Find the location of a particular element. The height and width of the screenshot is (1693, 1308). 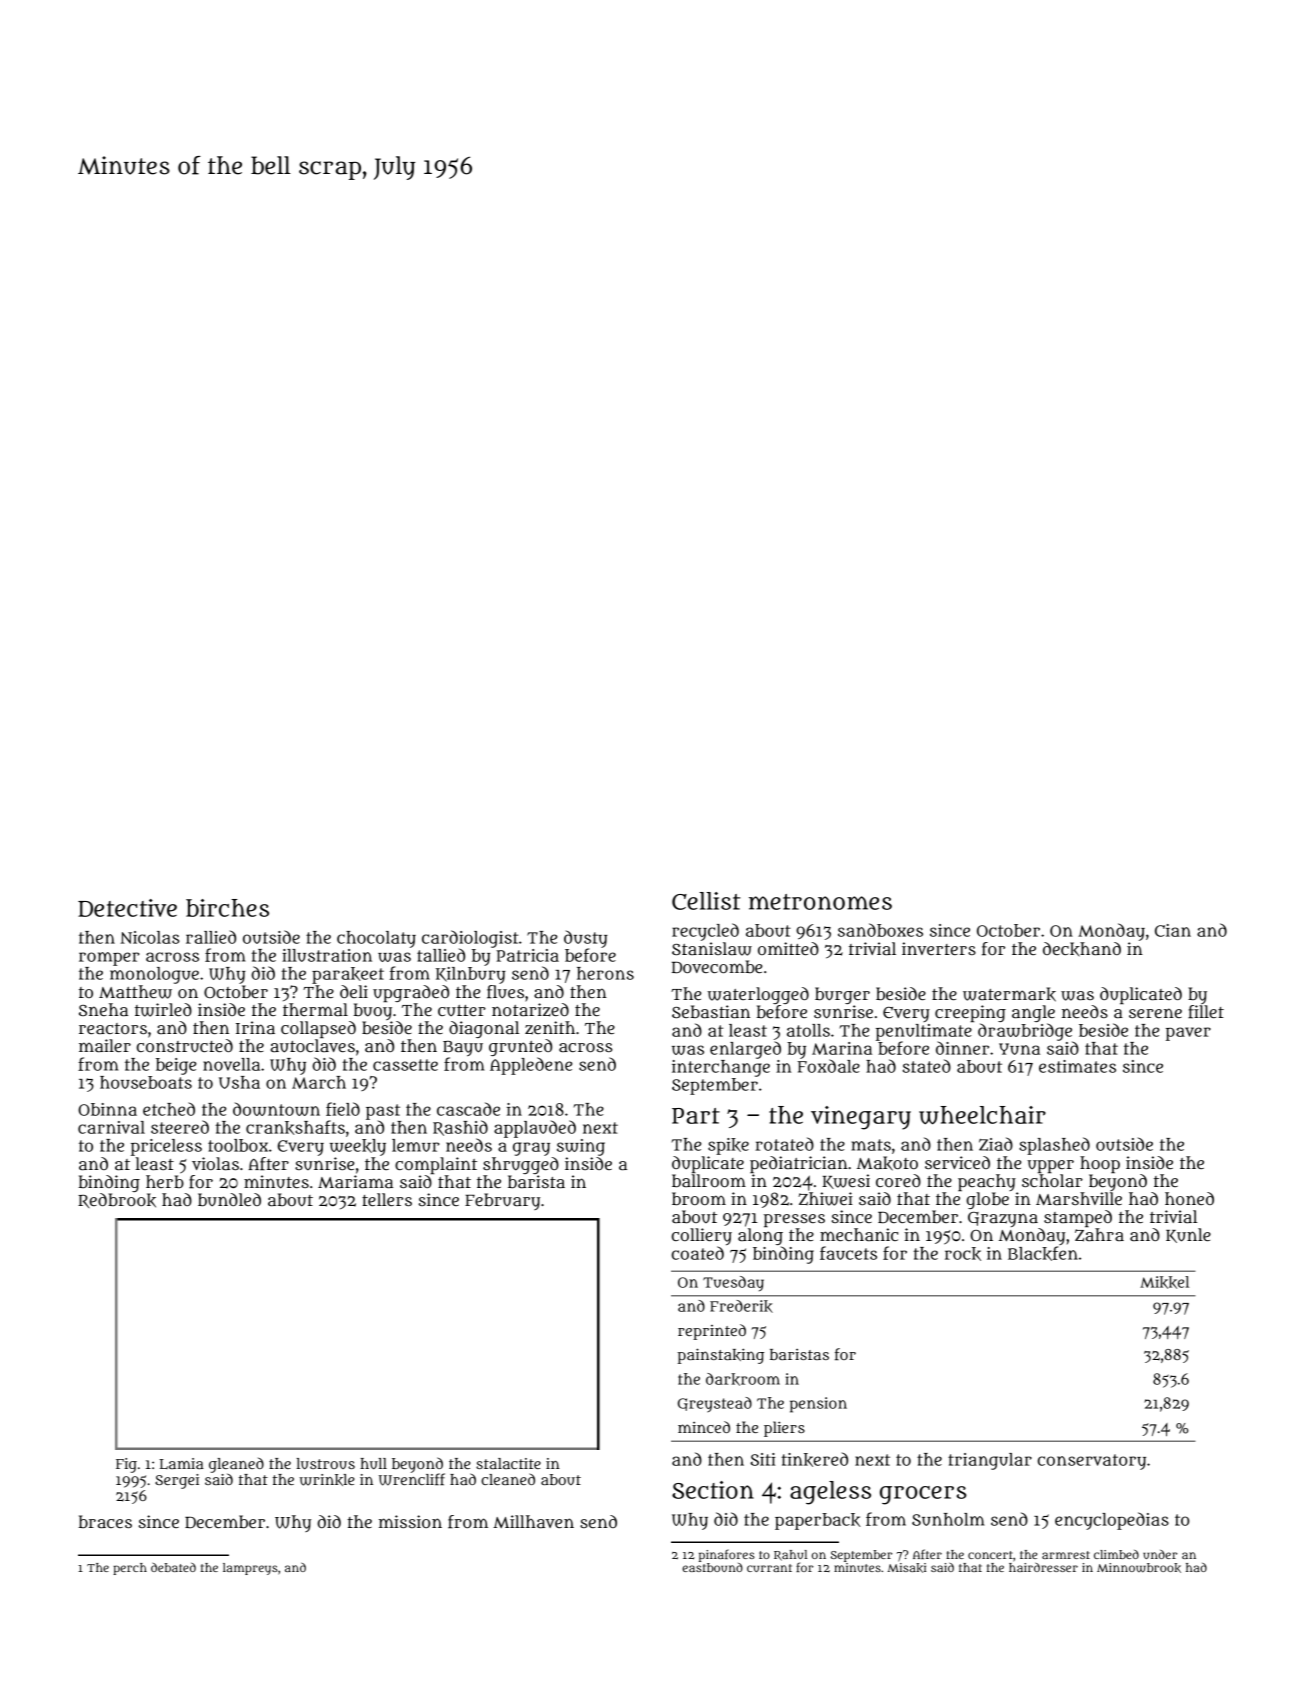

currant is located at coordinates (769, 1568).
